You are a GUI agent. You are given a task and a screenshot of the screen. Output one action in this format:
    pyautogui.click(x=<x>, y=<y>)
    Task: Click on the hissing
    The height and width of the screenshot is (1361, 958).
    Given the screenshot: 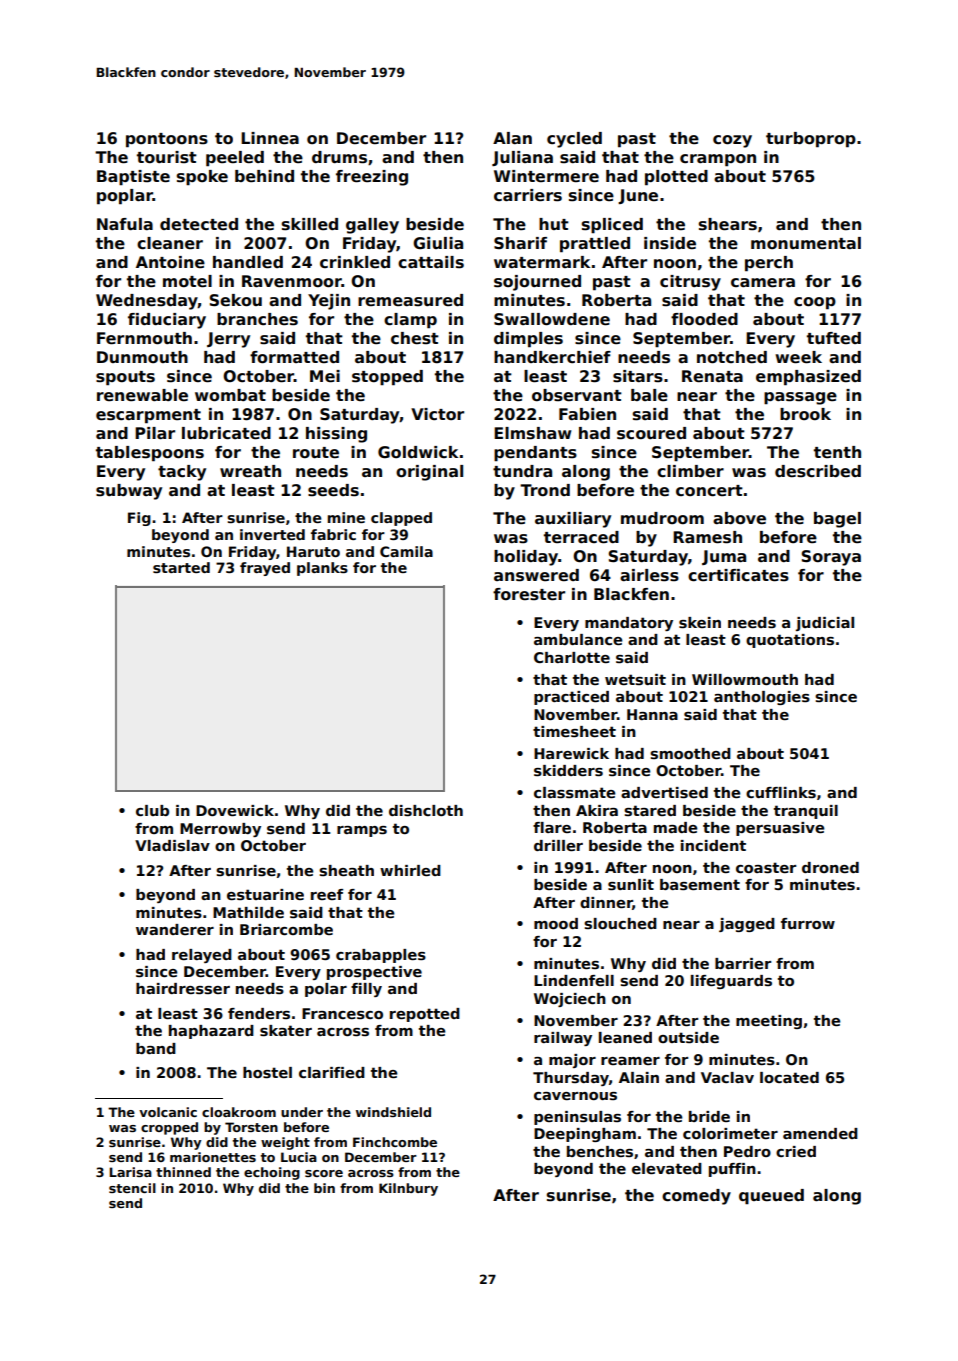 What is the action you would take?
    pyautogui.click(x=336, y=435)
